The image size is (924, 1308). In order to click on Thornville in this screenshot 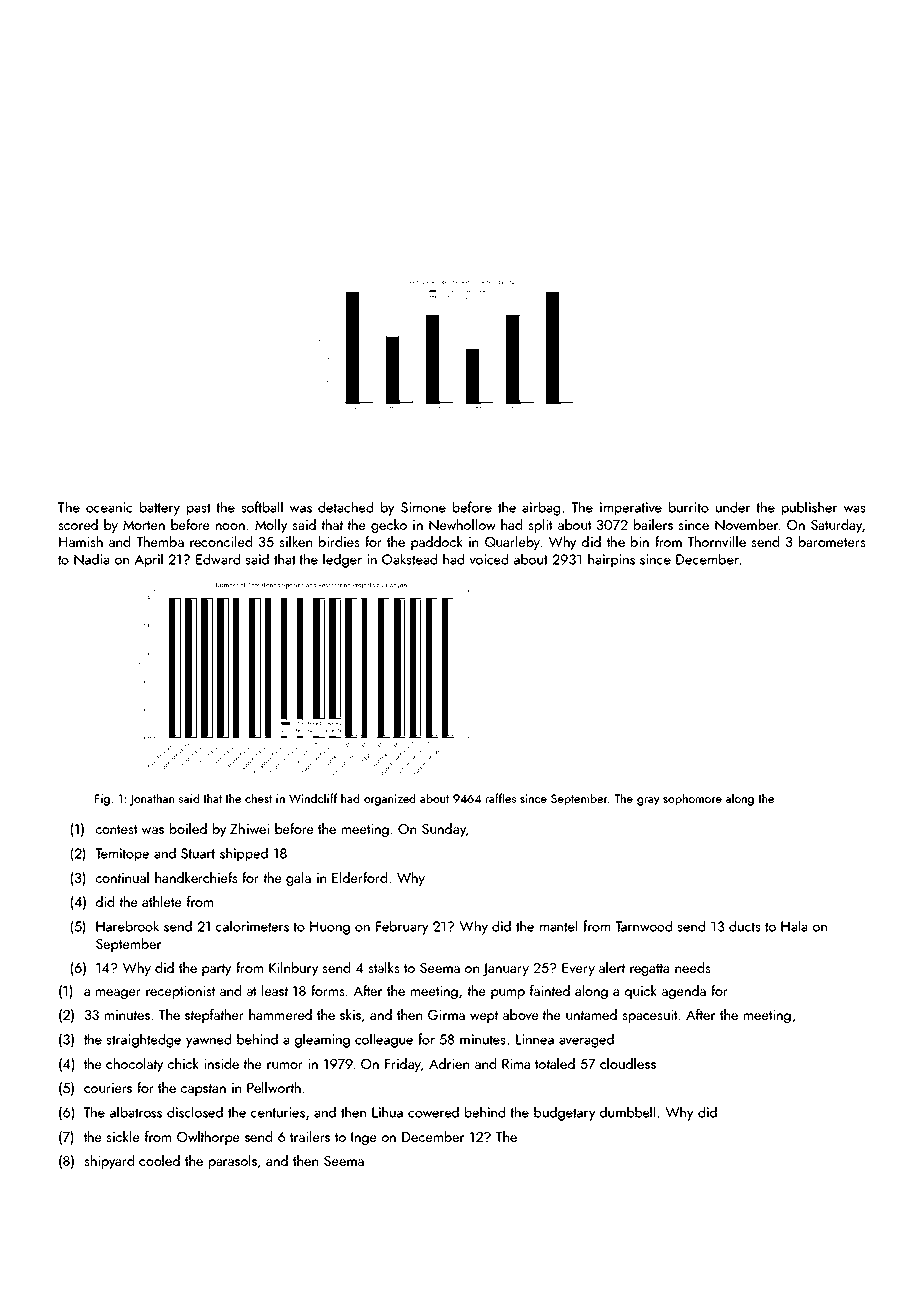, I will do `click(716, 541)`.
